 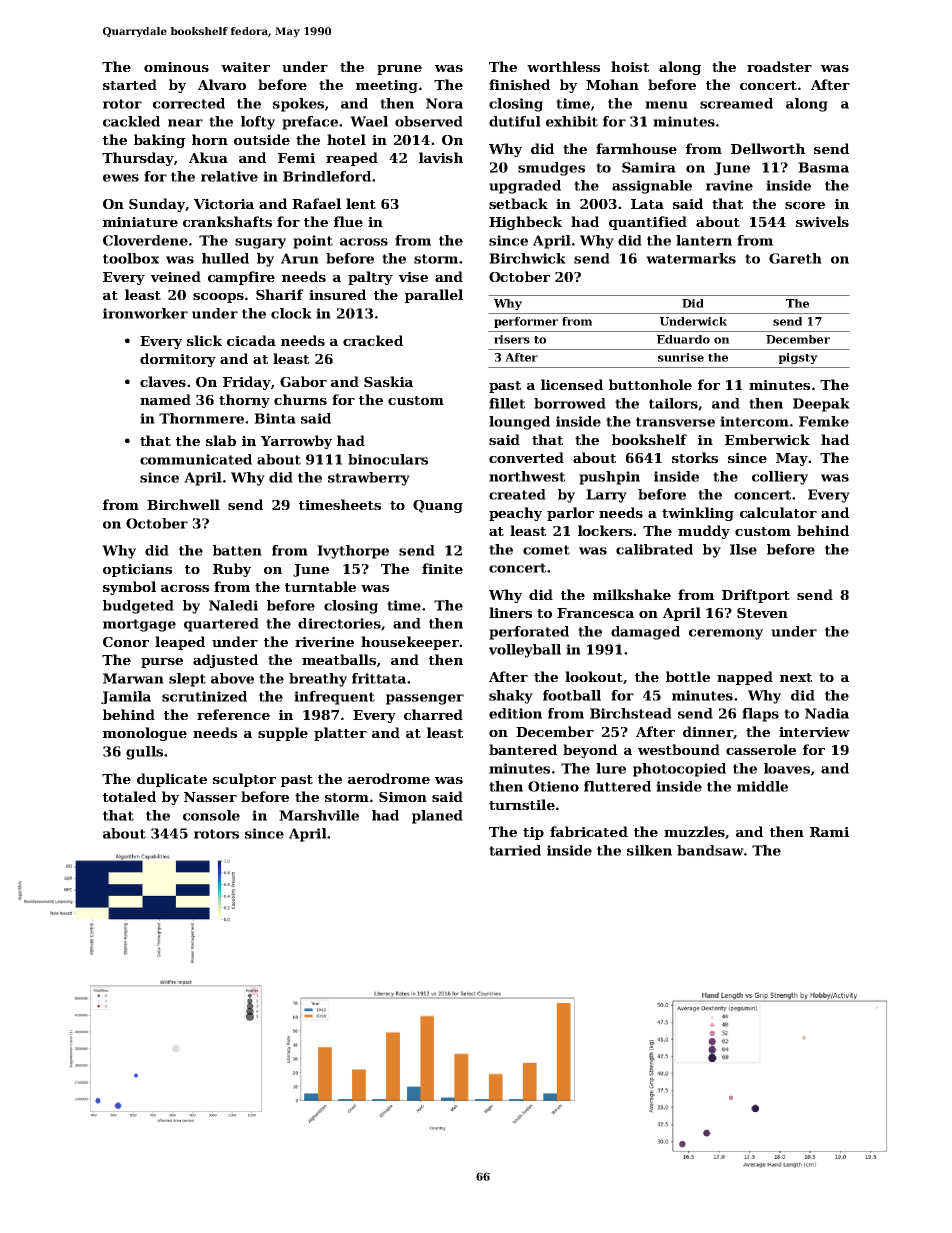 What do you see at coordinates (316, 203) in the screenshot?
I see `Rafael` at bounding box center [316, 203].
